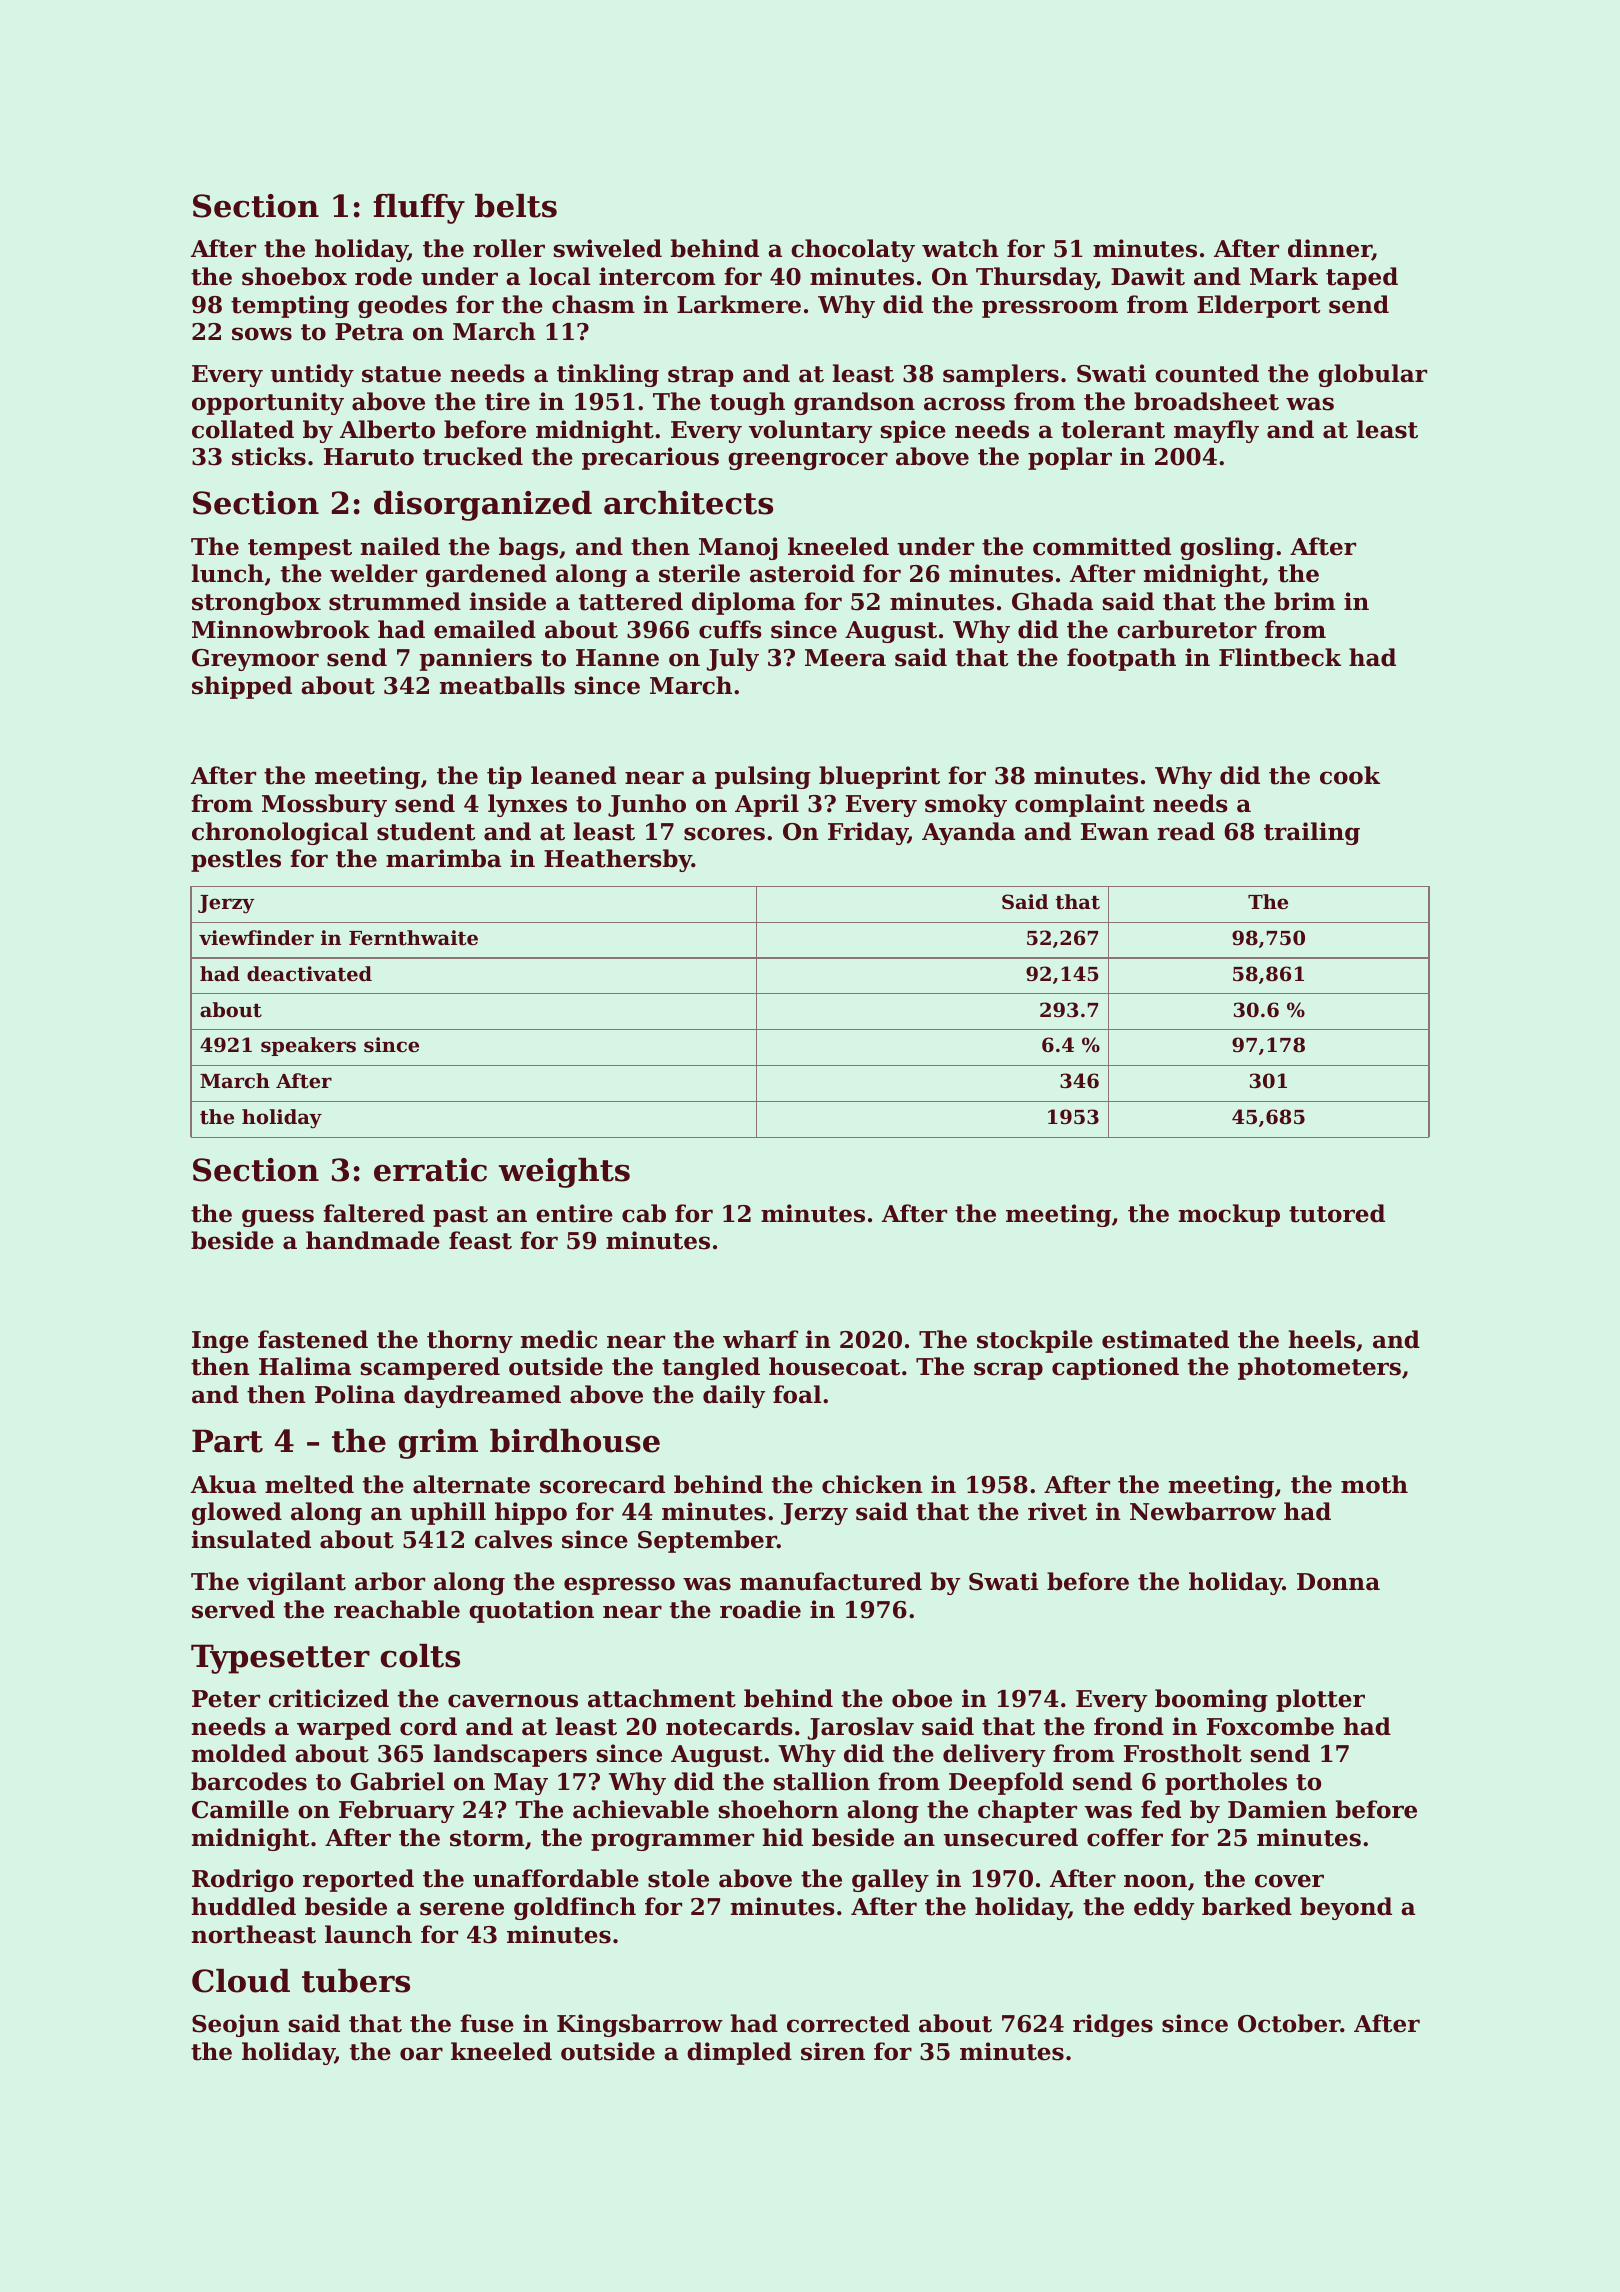 This document has height=2292, width=1620. Describe the element at coordinates (968, 833) in the document. I see `Ayanda` at that location.
